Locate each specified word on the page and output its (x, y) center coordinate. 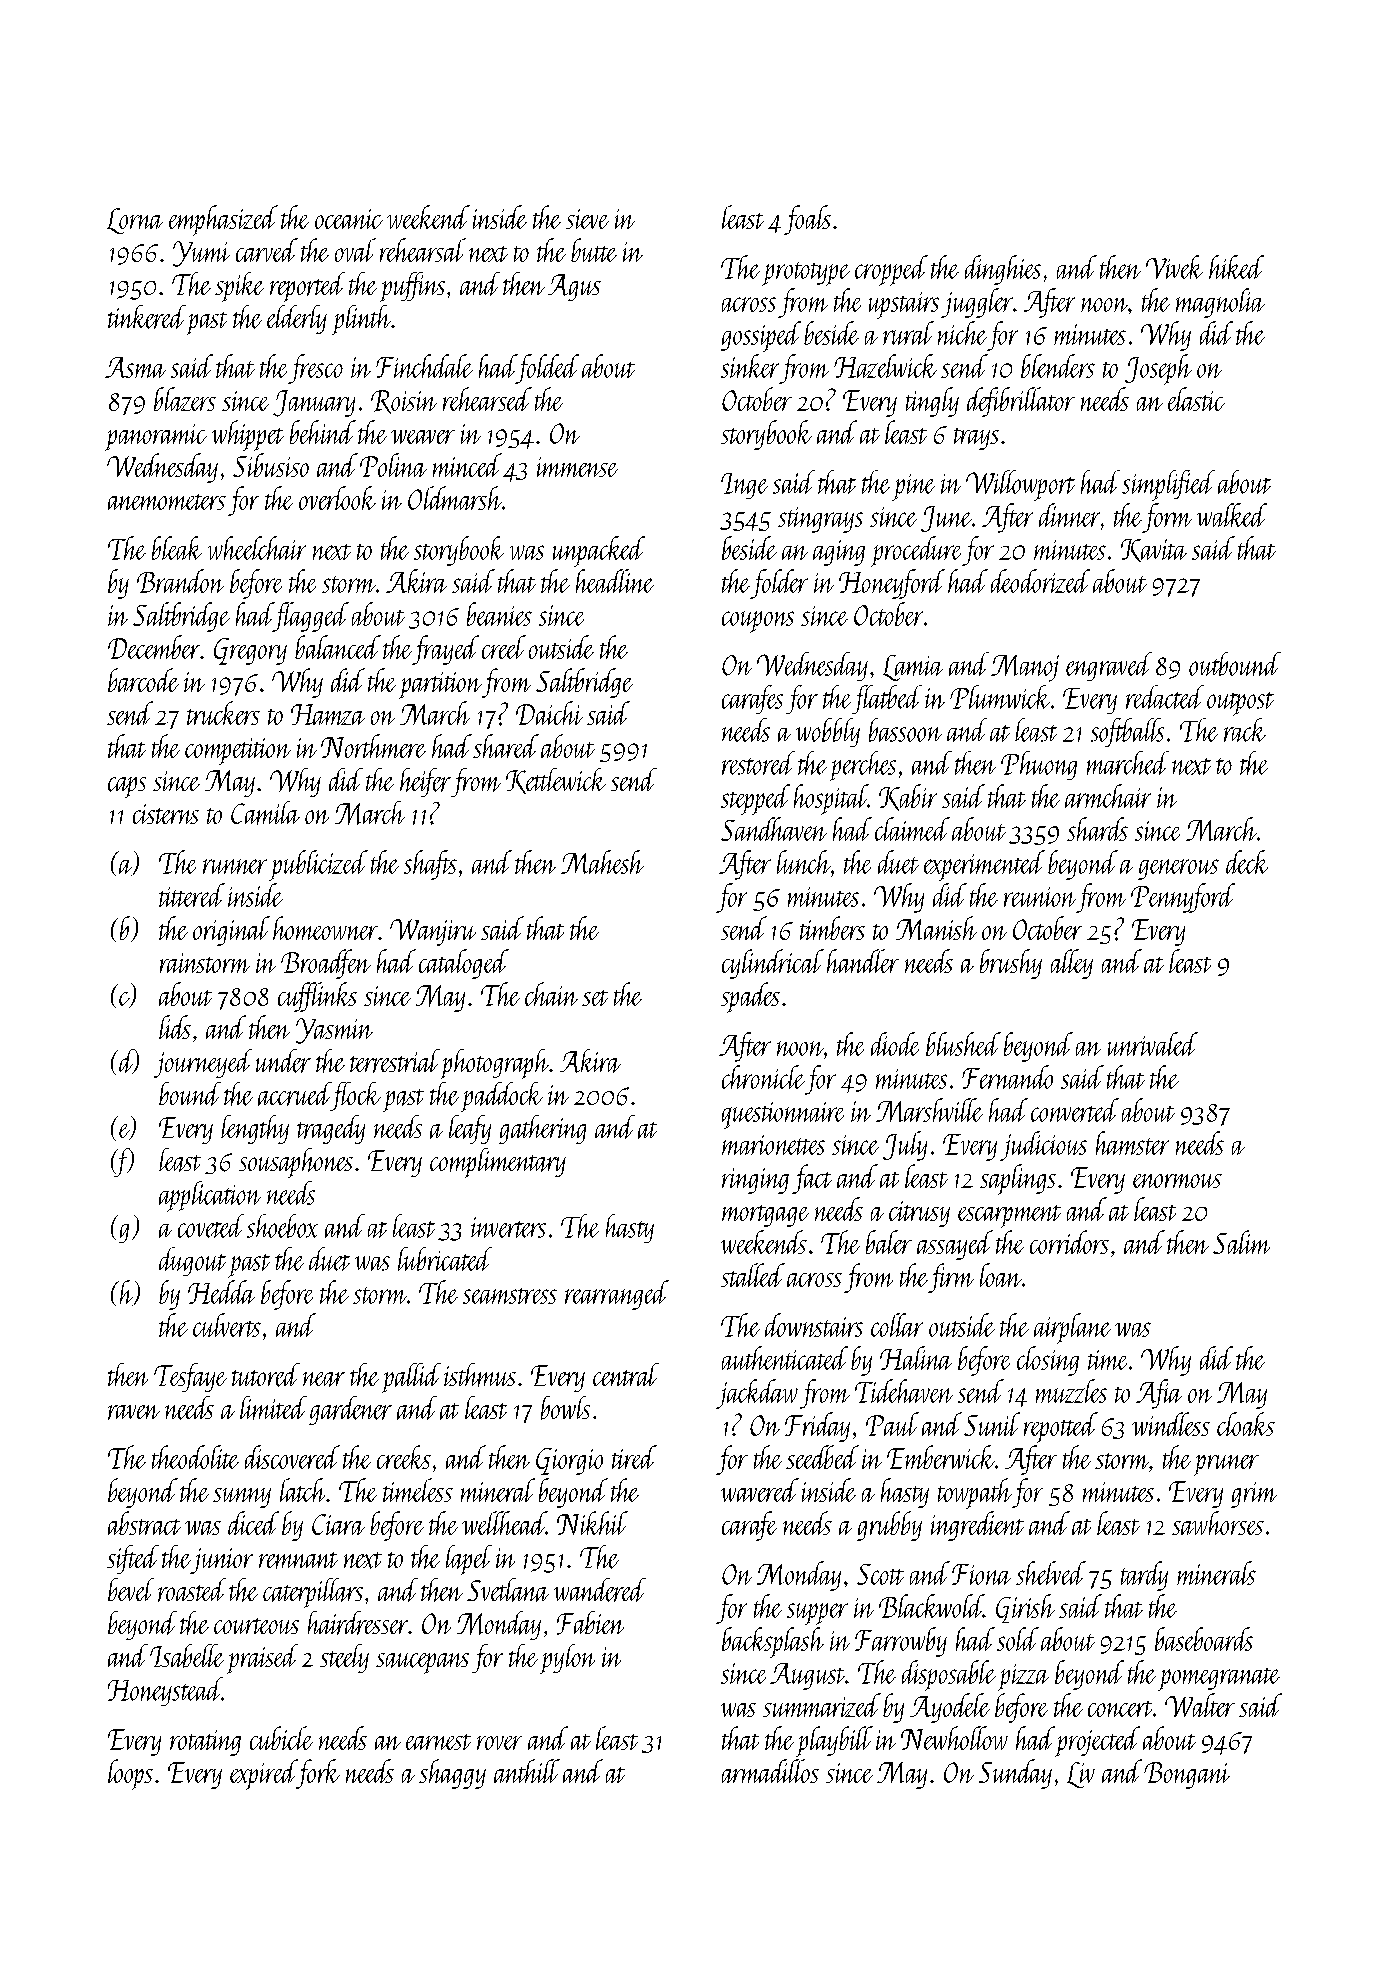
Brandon (180, 581)
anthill (527, 1771)
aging (839, 553)
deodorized (1040, 581)
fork (318, 1774)
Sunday (1015, 1774)
